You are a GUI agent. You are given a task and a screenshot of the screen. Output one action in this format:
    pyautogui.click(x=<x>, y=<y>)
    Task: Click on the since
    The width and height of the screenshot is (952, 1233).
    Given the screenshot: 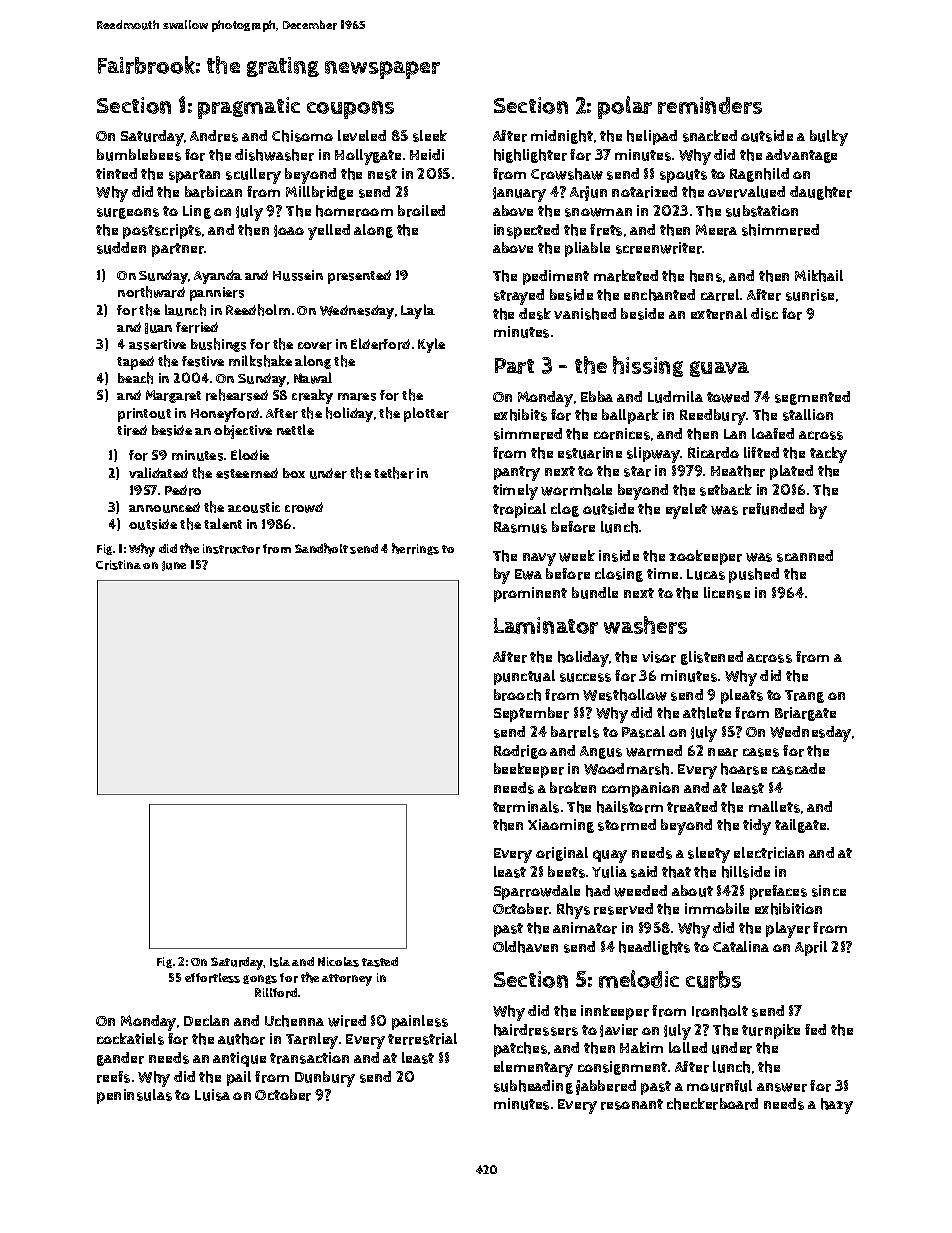 What is the action you would take?
    pyautogui.click(x=829, y=891)
